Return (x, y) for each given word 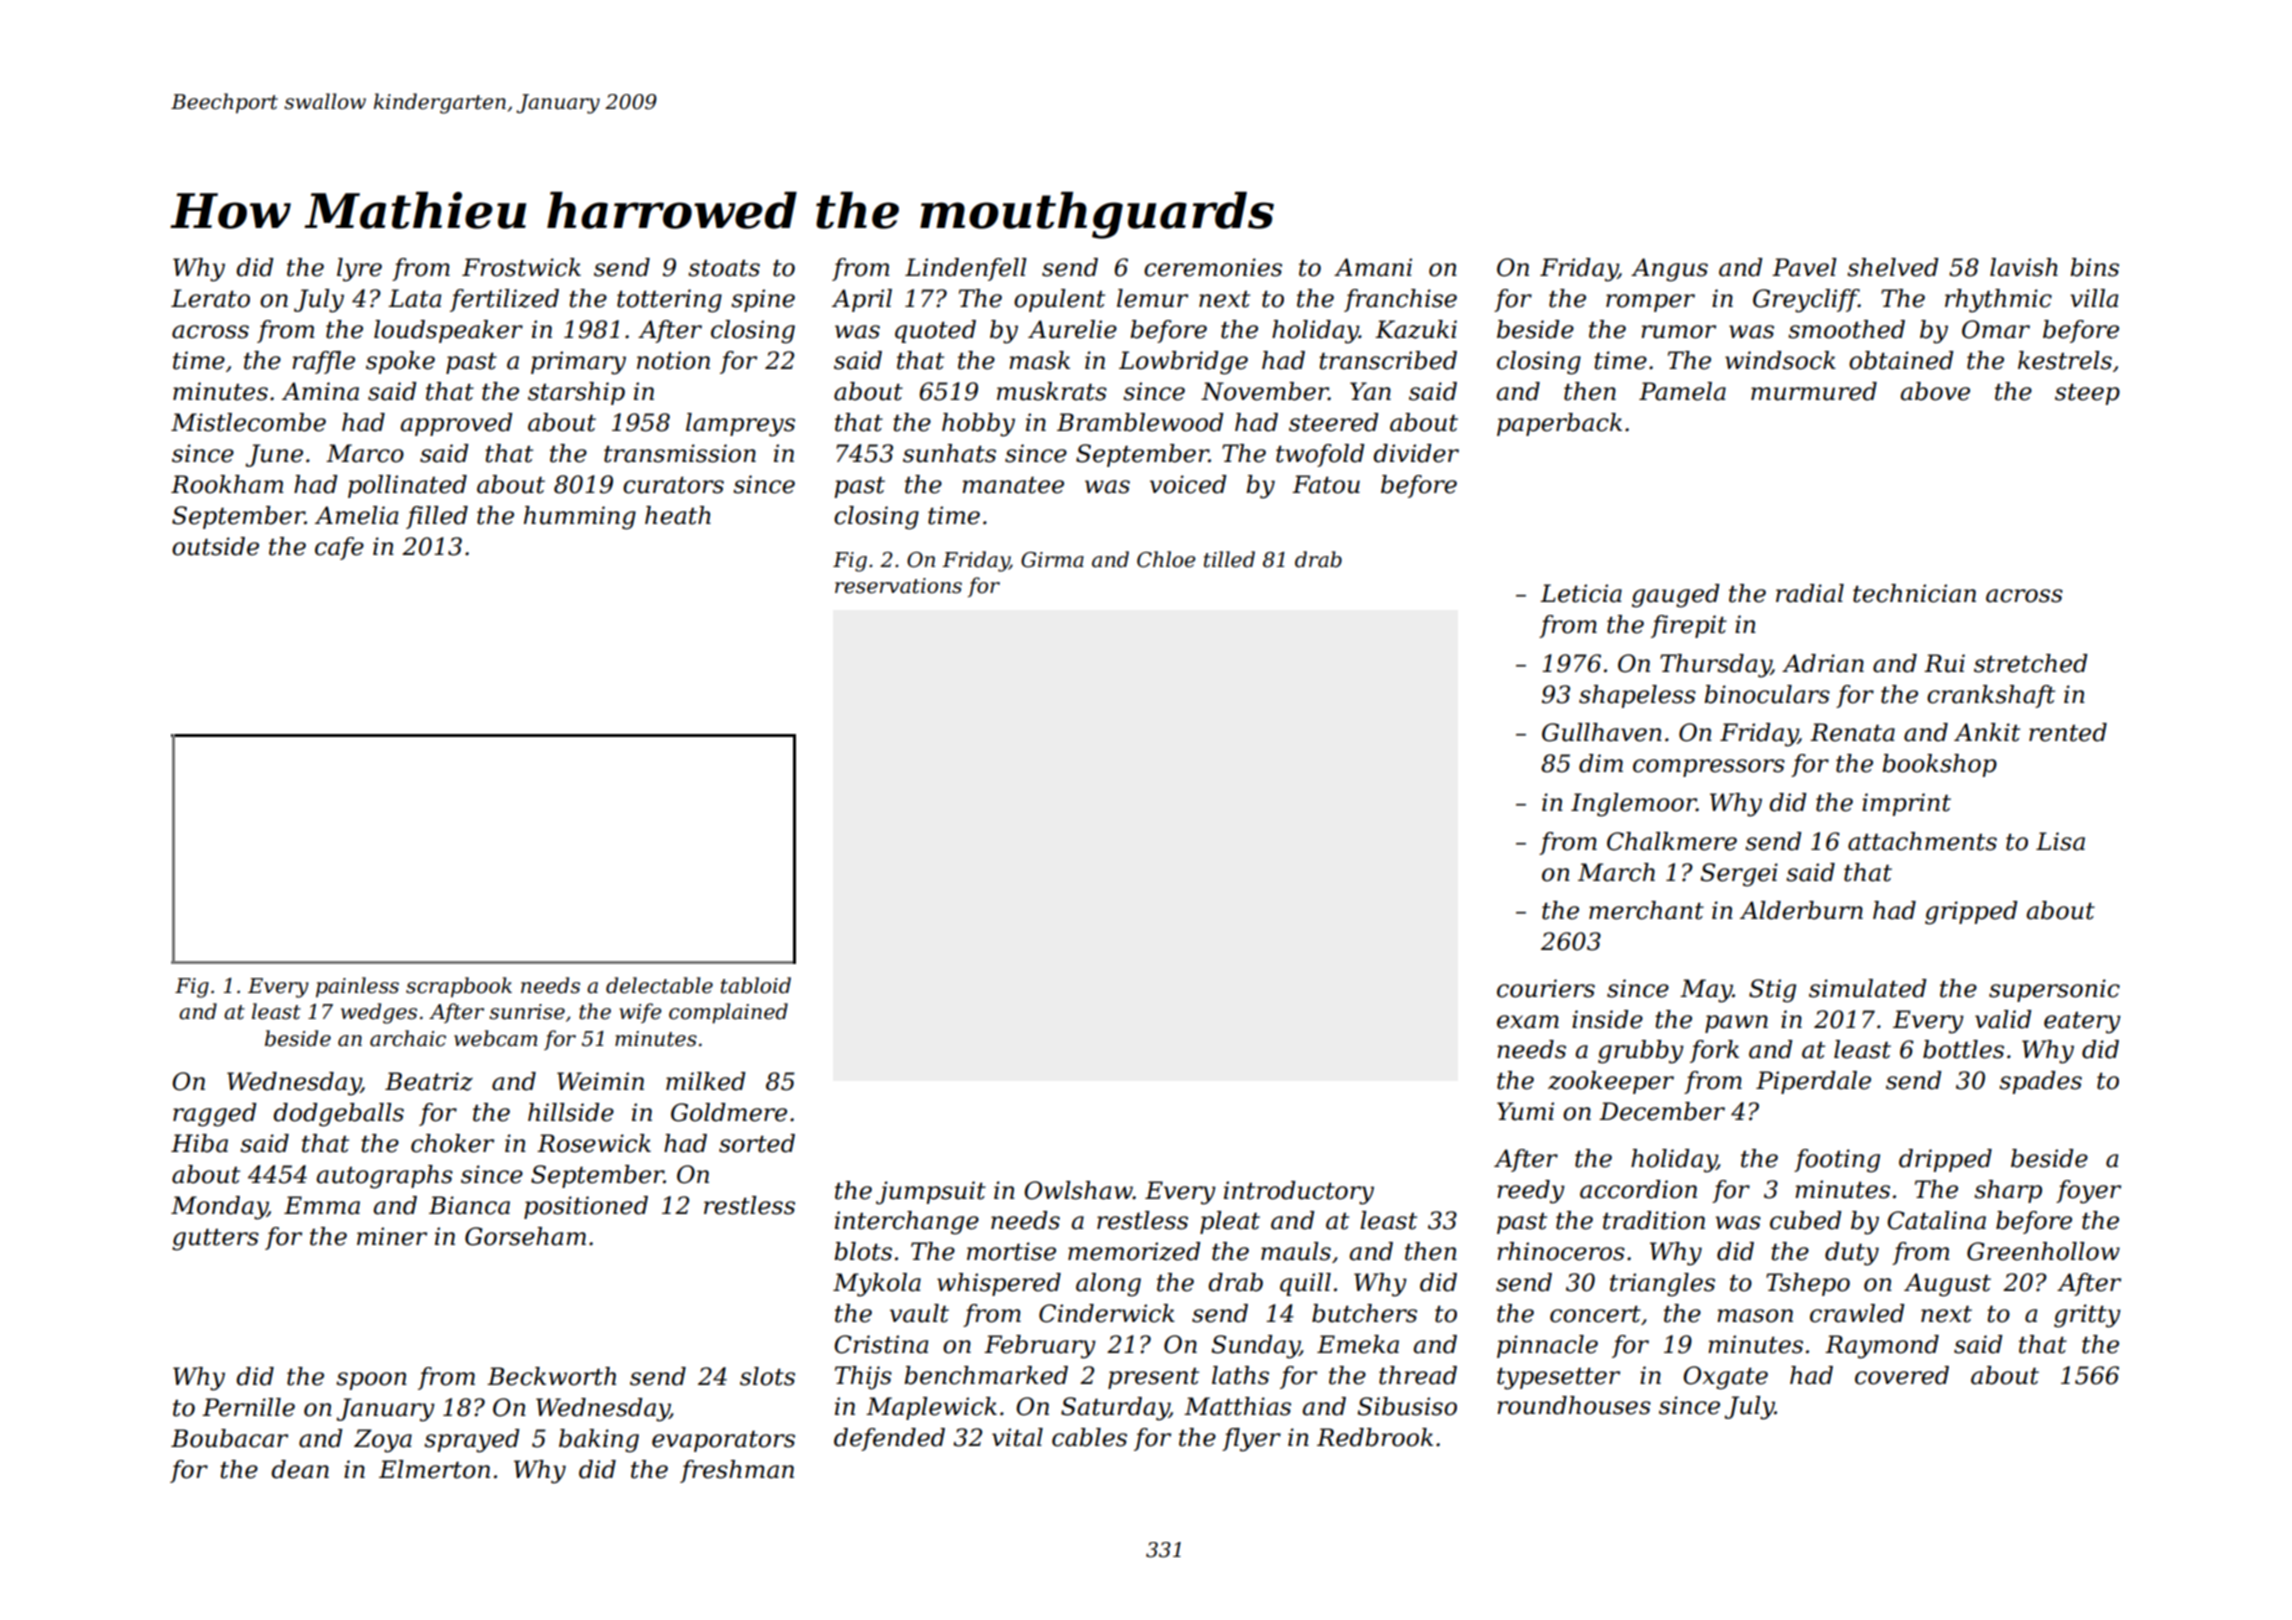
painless (357, 987)
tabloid (756, 985)
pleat (1230, 1222)
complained (728, 1013)
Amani (1373, 267)
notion (673, 360)
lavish (2024, 267)
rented (2068, 732)
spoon (371, 1381)
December (1662, 1111)
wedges (379, 1013)
